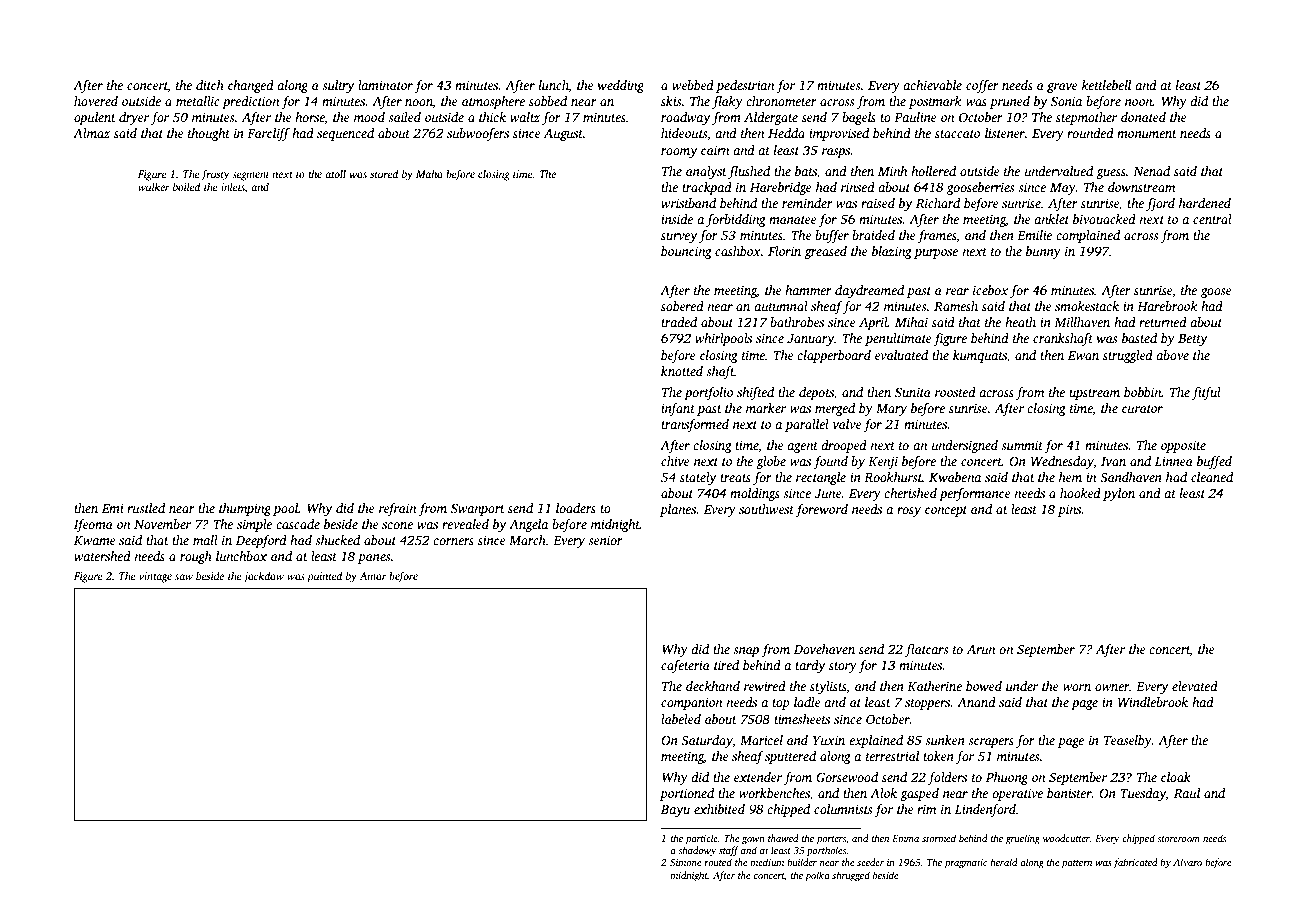 The image size is (1308, 924). What do you see at coordinates (1187, 862) in the screenshot?
I see `Alvaro` at bounding box center [1187, 862].
